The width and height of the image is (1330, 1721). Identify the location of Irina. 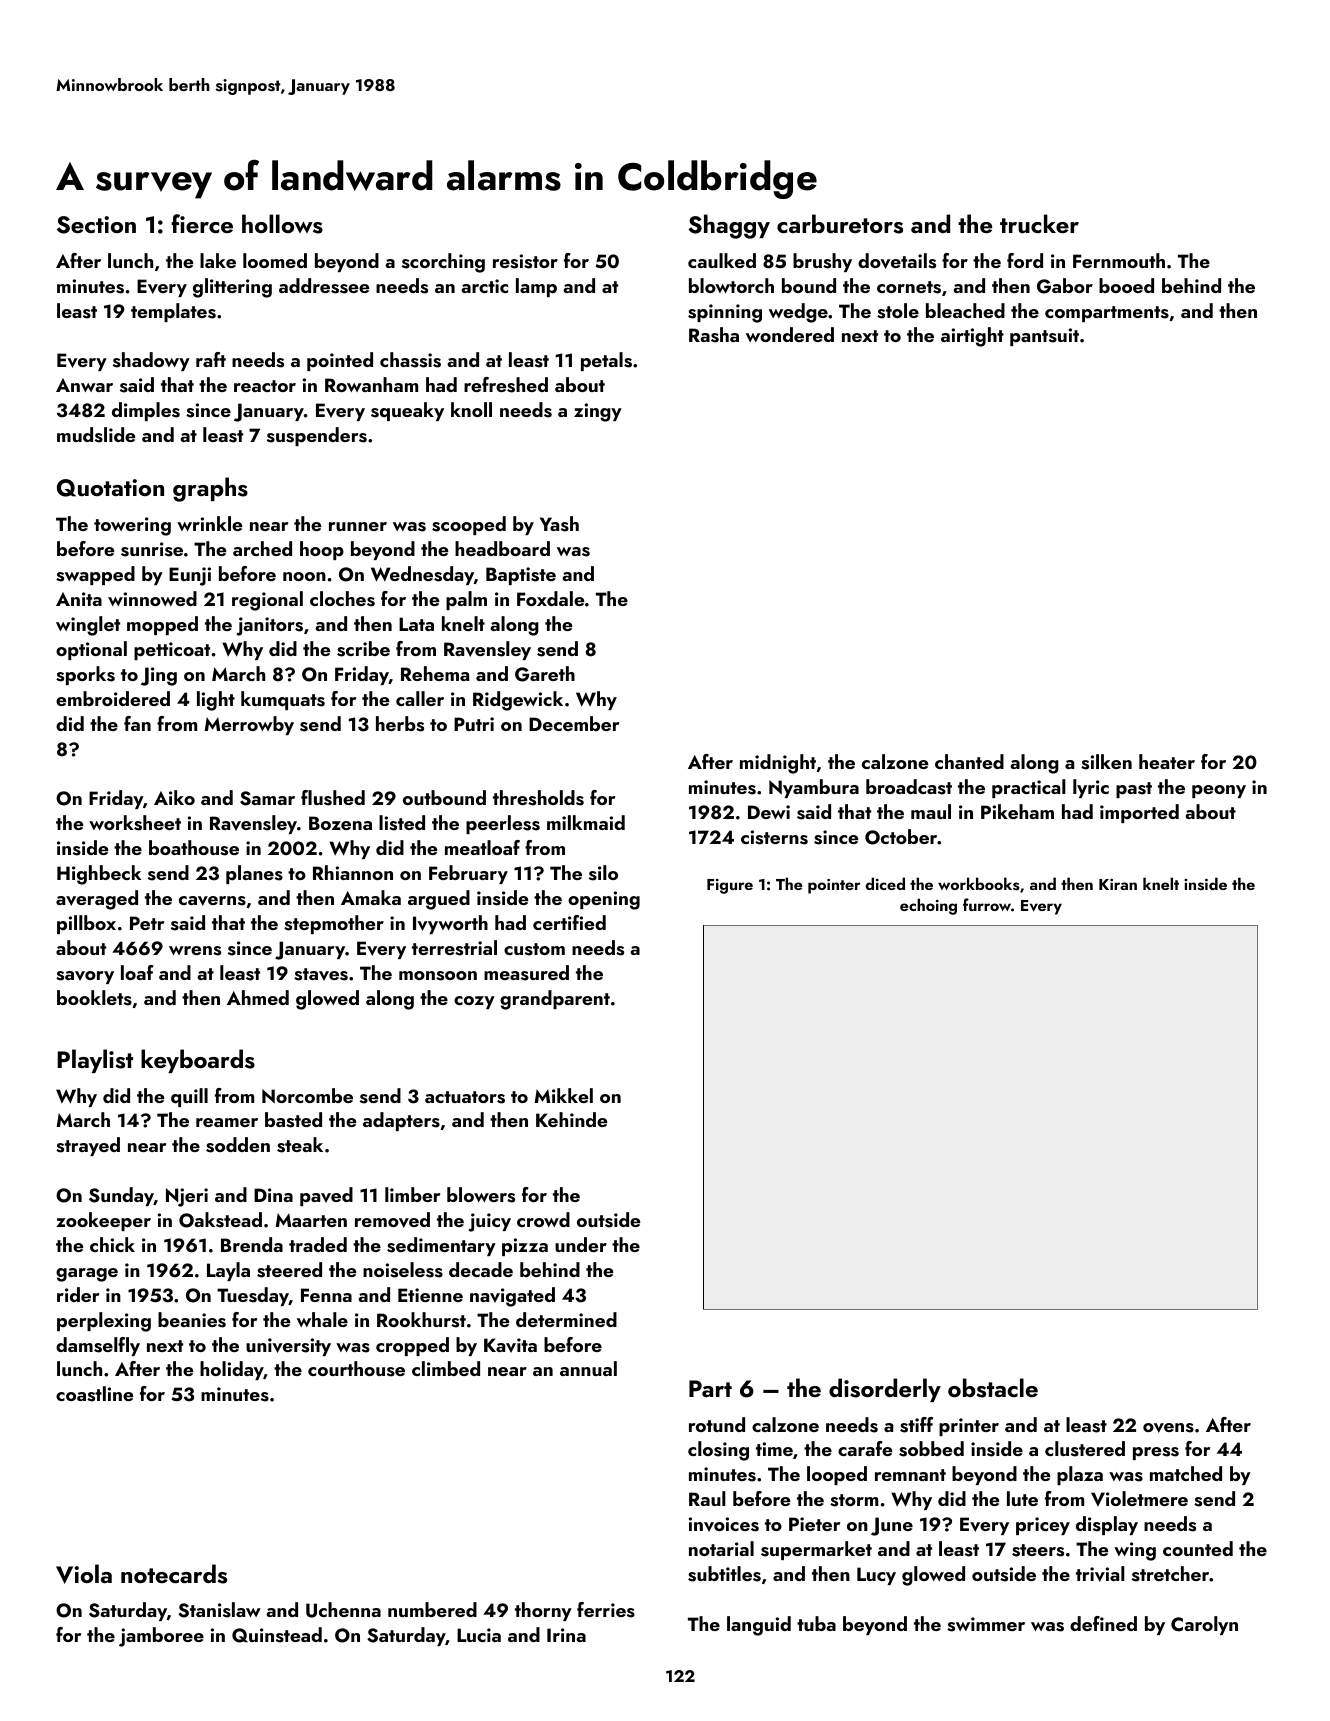
(566, 1635).
